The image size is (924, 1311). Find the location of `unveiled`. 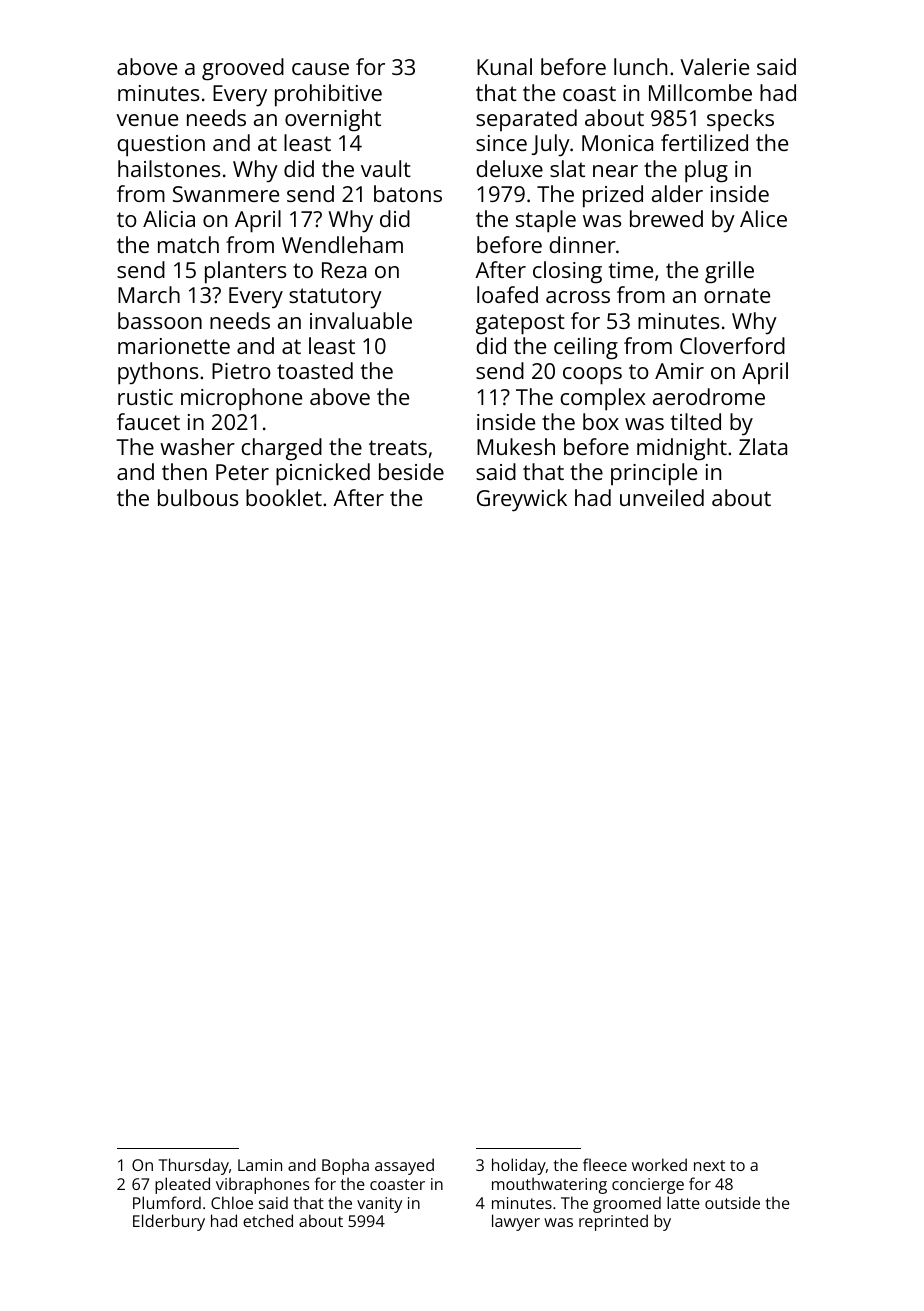

unveiled is located at coordinates (662, 497).
